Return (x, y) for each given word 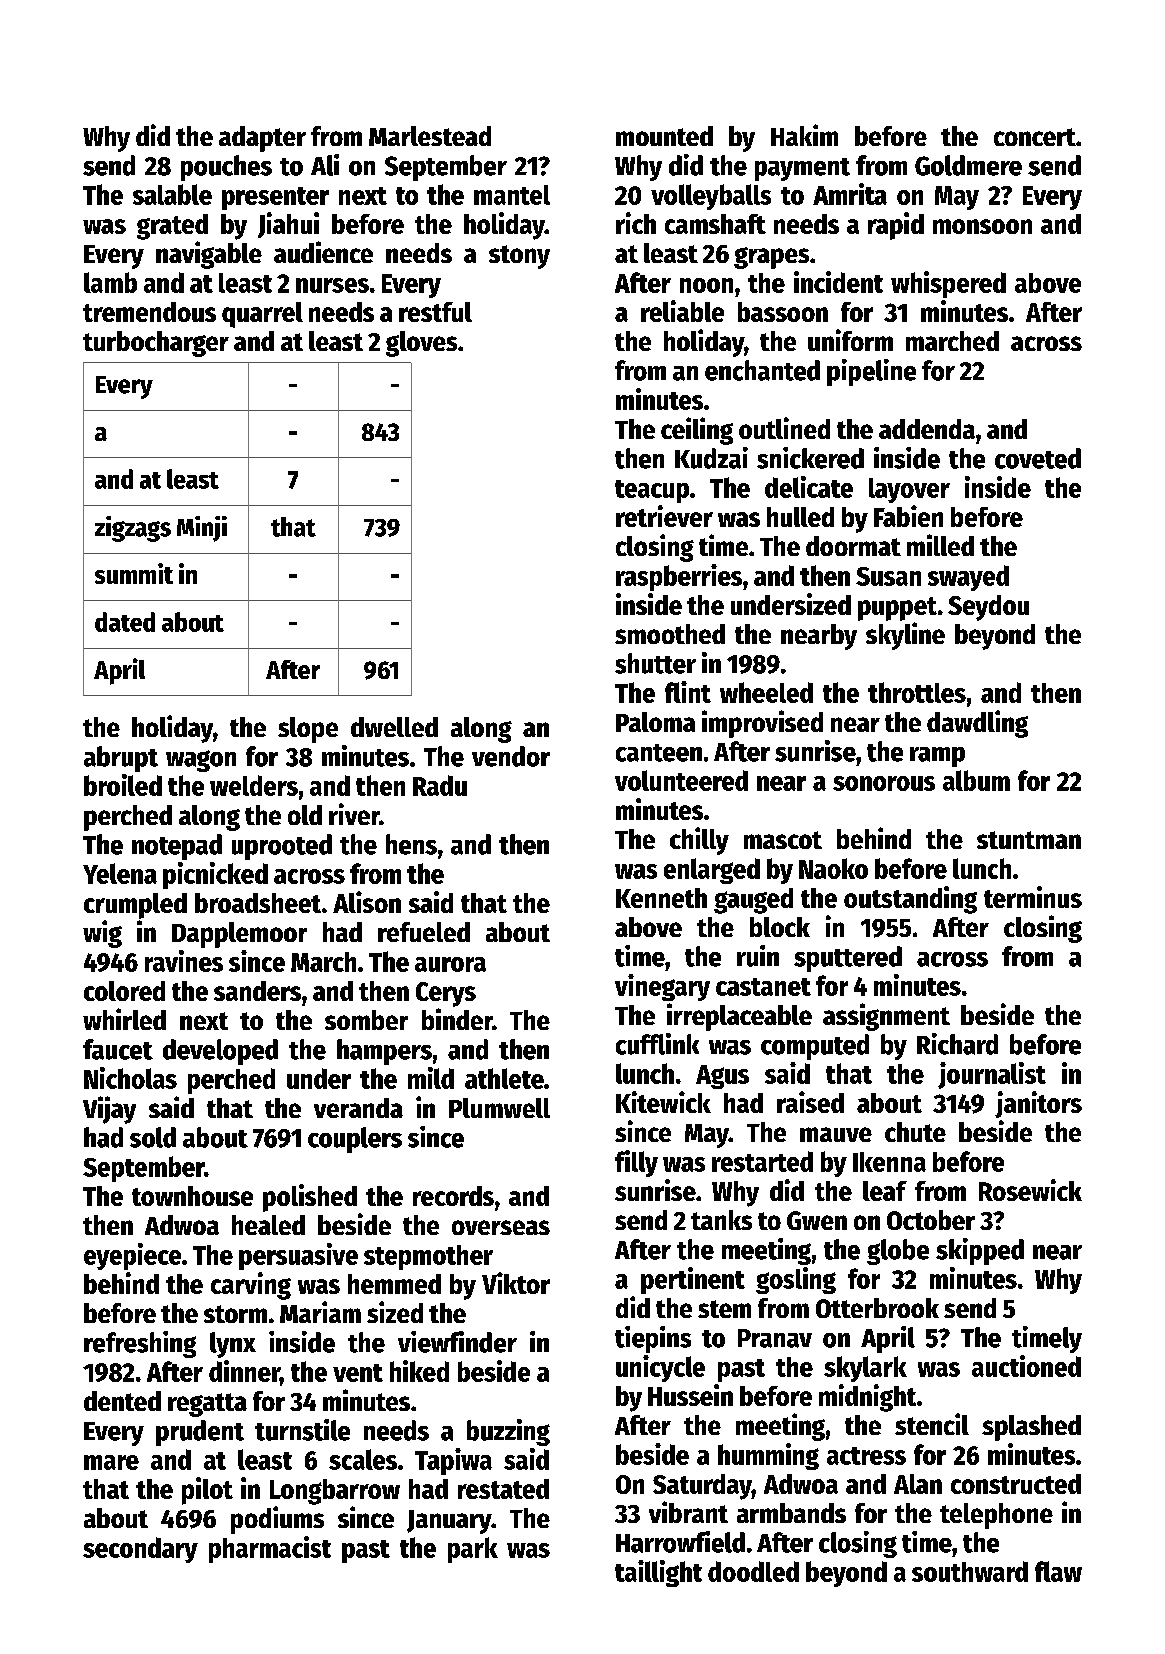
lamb (110, 282)
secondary (140, 1550)
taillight (658, 1573)
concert (1035, 137)
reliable (682, 311)
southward (970, 1571)
